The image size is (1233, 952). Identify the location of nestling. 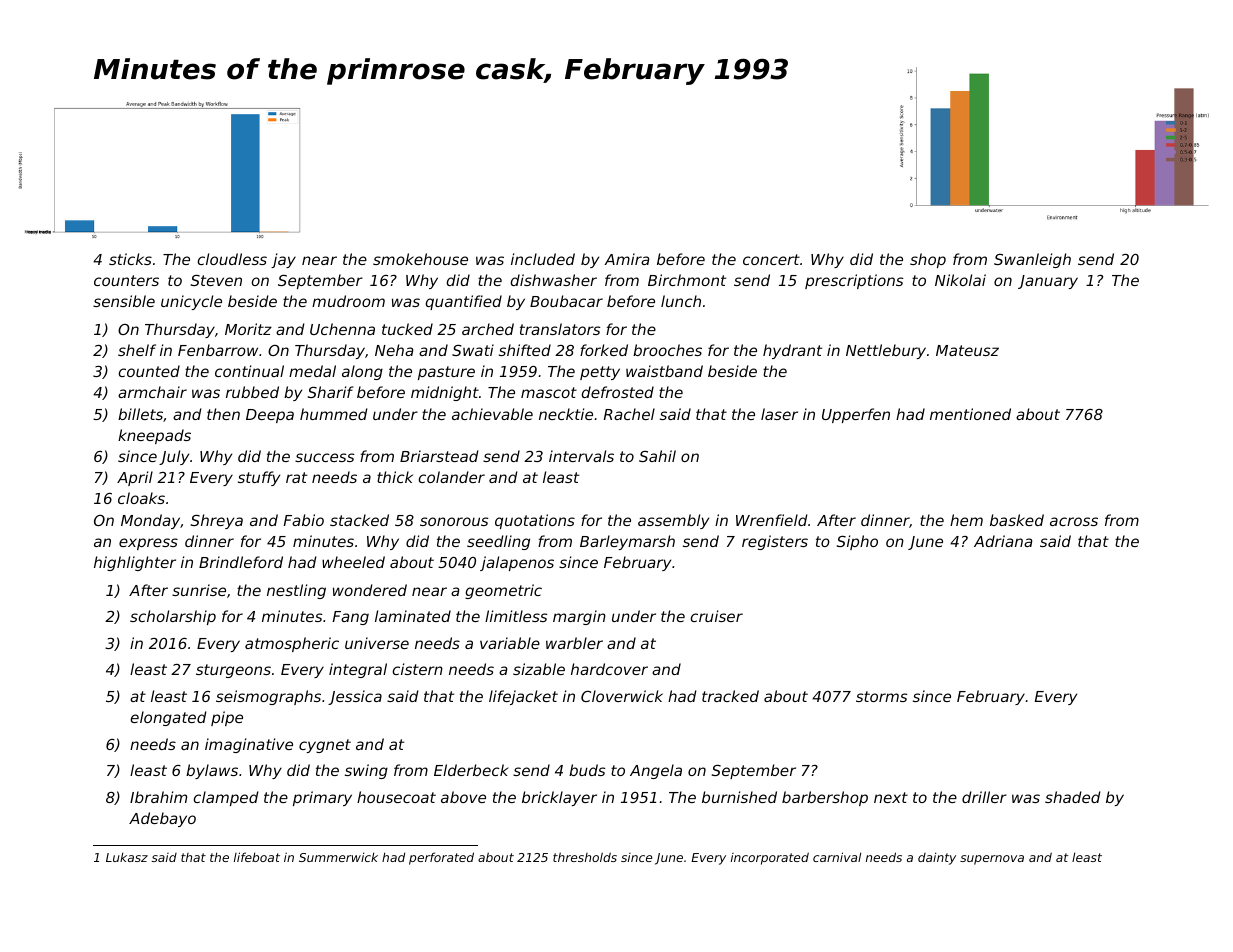
(296, 591).
